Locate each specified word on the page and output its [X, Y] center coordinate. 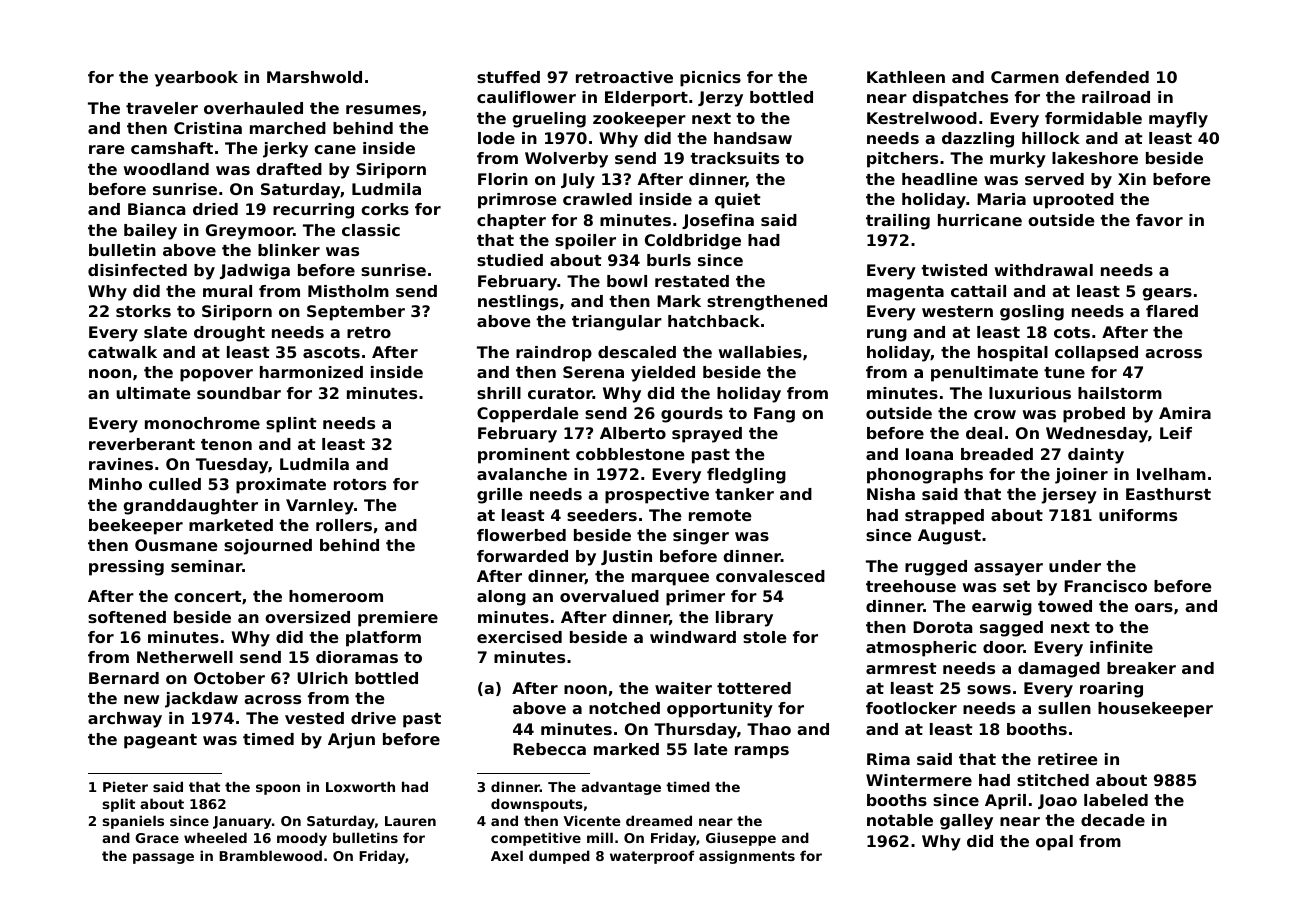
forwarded [522, 556]
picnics [710, 79]
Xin [1132, 179]
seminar [206, 566]
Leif [1176, 433]
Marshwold [314, 77]
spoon [278, 789]
